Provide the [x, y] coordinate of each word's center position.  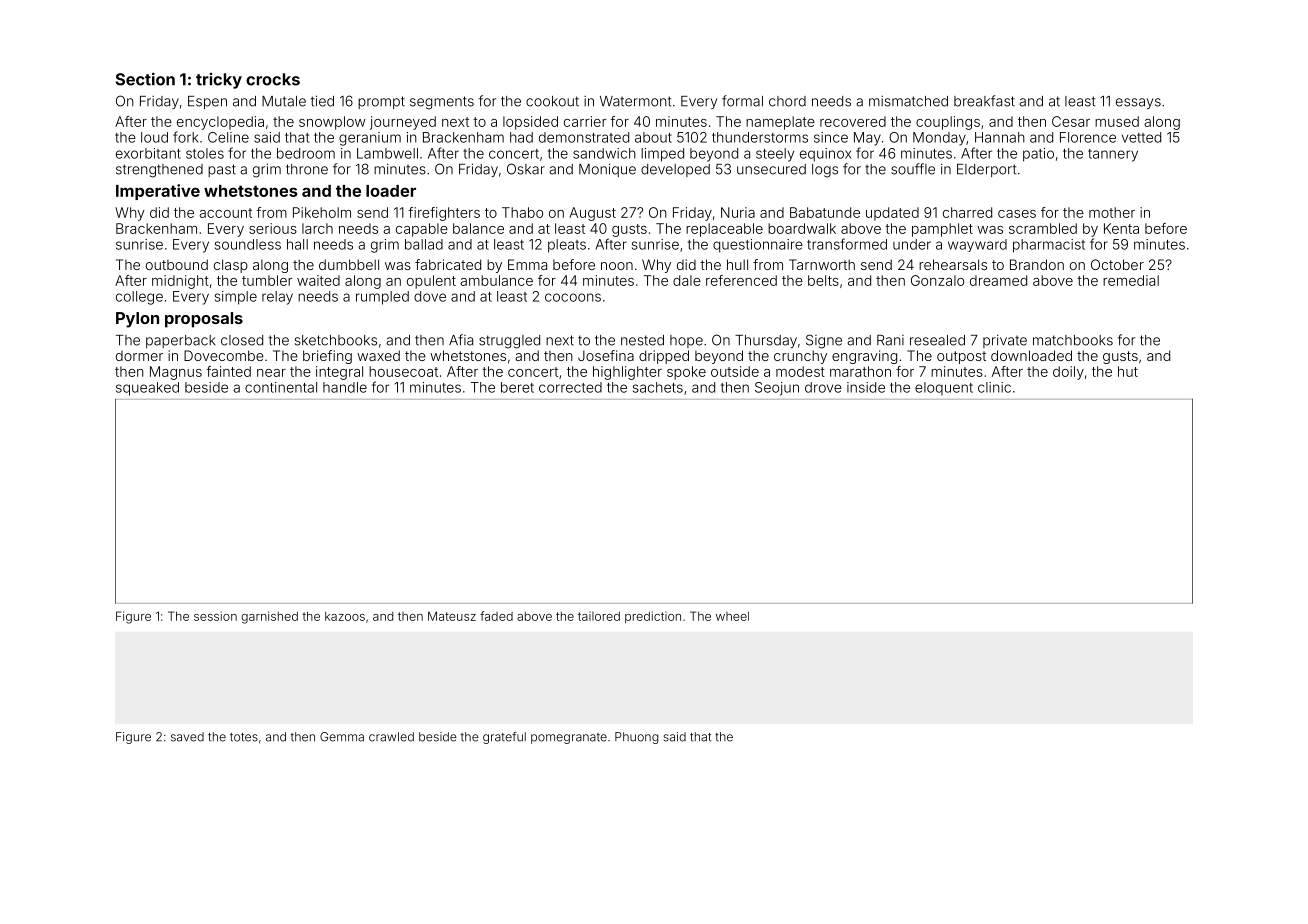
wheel [732, 616]
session [215, 616]
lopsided [530, 123]
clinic [994, 387]
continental [281, 387]
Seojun [777, 389]
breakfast [984, 101]
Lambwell [387, 153]
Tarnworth [822, 264]
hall [297, 244]
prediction [653, 617]
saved [187, 737]
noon [617, 266]
